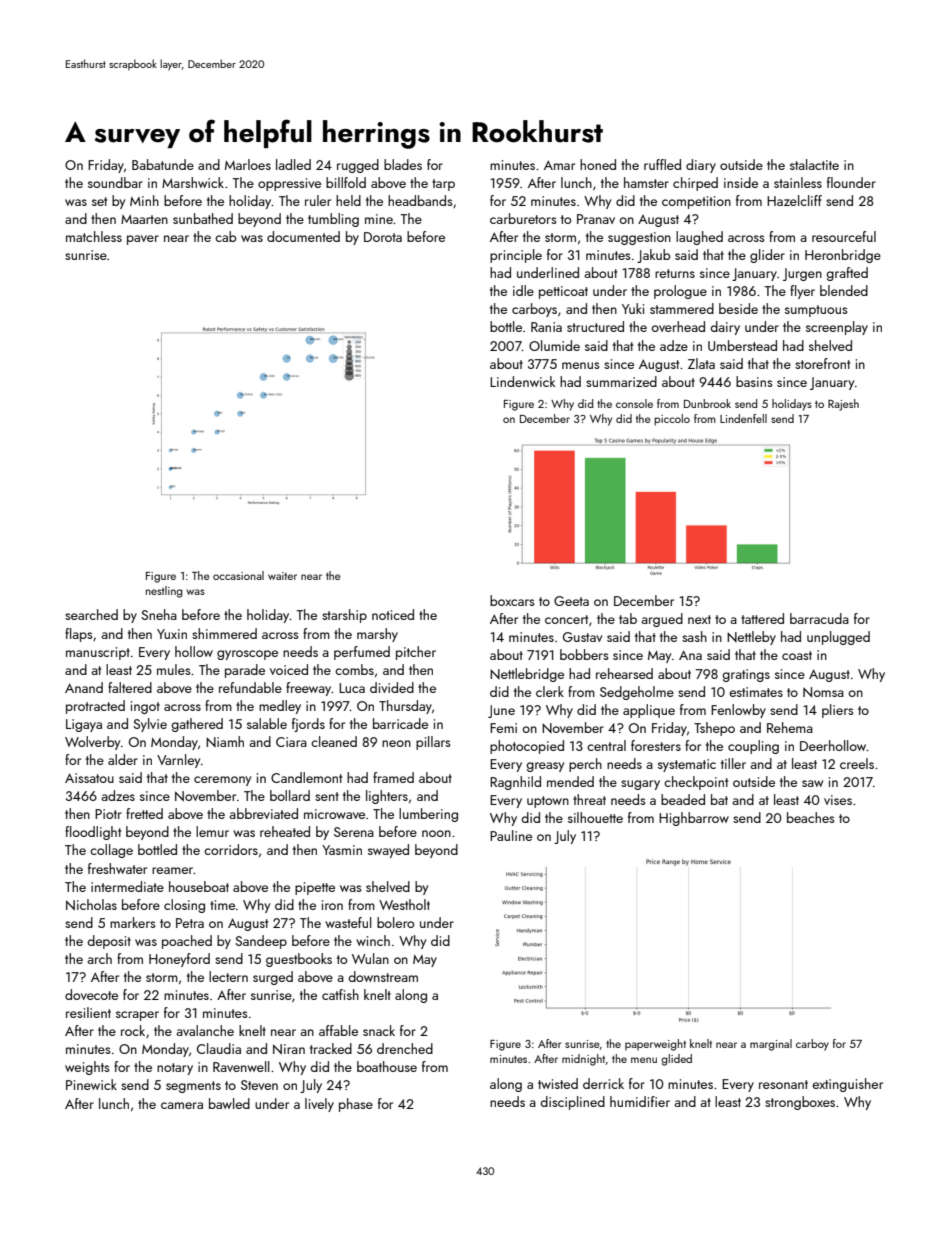  What do you see at coordinates (738, 308) in the screenshot?
I see `beside` at bounding box center [738, 308].
